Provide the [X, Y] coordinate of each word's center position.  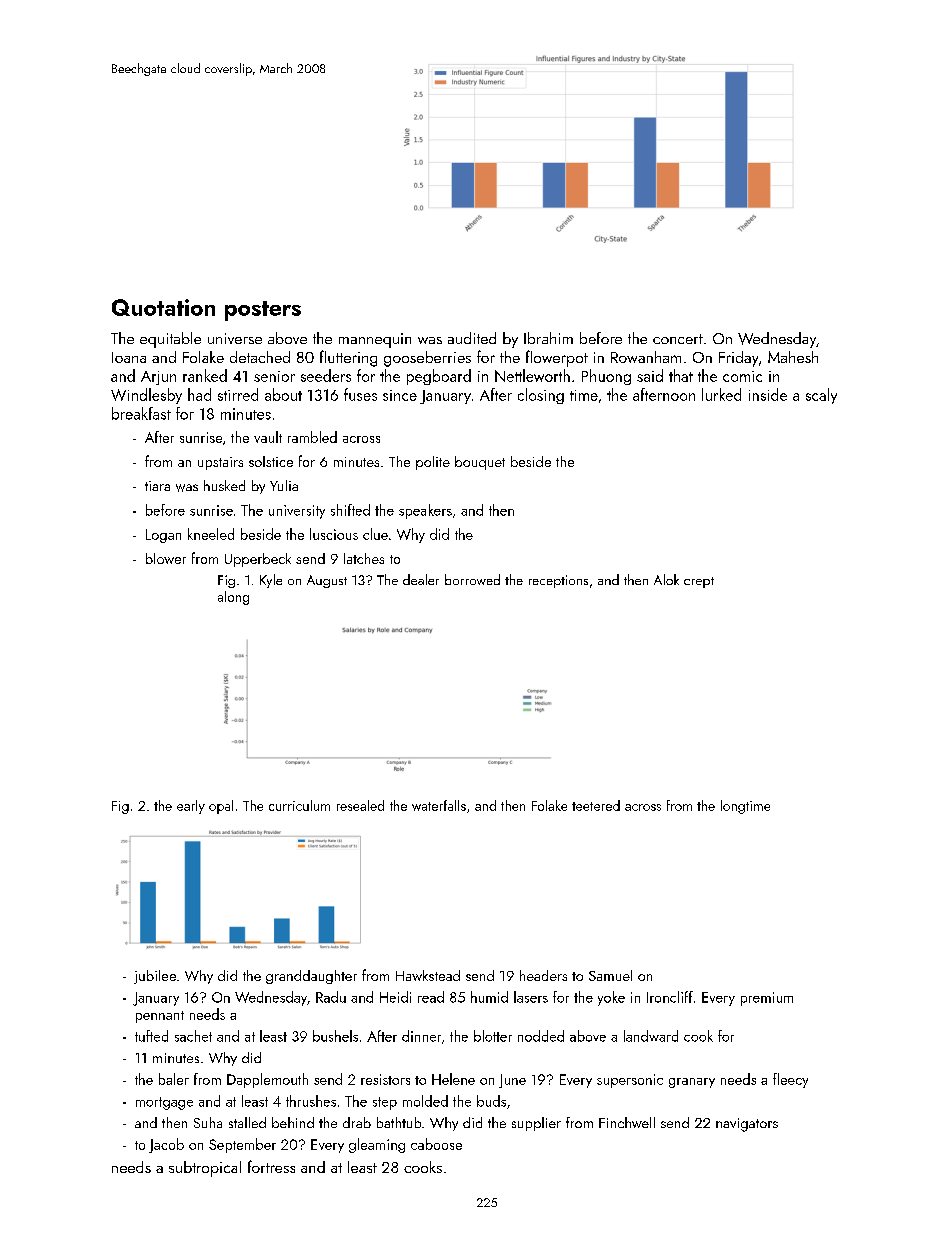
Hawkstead [428, 975]
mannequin [375, 340]
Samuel [610, 975]
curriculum [299, 805]
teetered [596, 805]
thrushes [311, 1101]
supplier [536, 1124]
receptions [558, 581]
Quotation [163, 307]
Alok [666, 579]
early [191, 807]
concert [678, 339]
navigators [747, 1125]
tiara [157, 486]
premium [767, 999]
